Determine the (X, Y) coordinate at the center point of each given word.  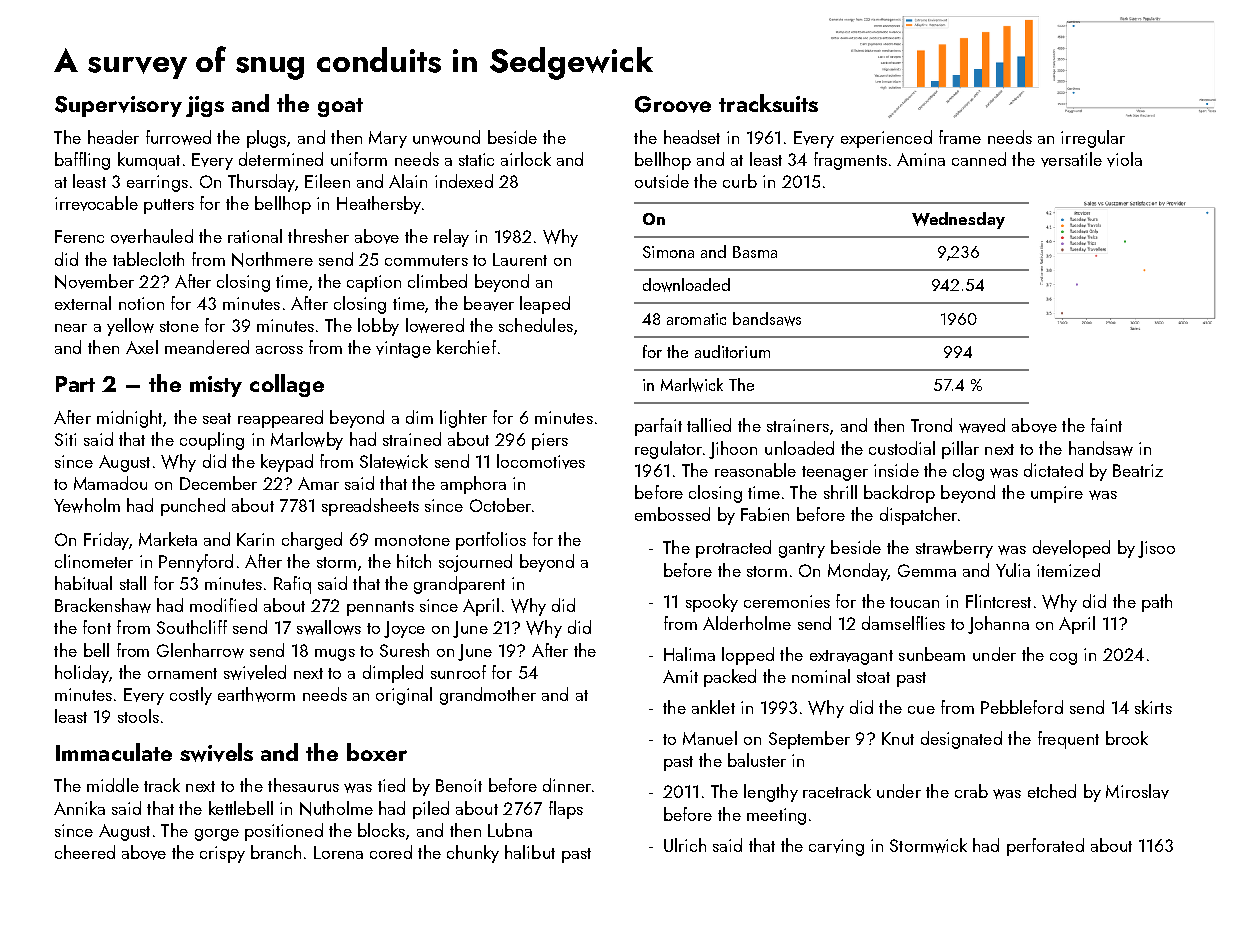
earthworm (256, 694)
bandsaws (767, 319)
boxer (377, 752)
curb (740, 181)
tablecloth (148, 259)
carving (836, 847)
